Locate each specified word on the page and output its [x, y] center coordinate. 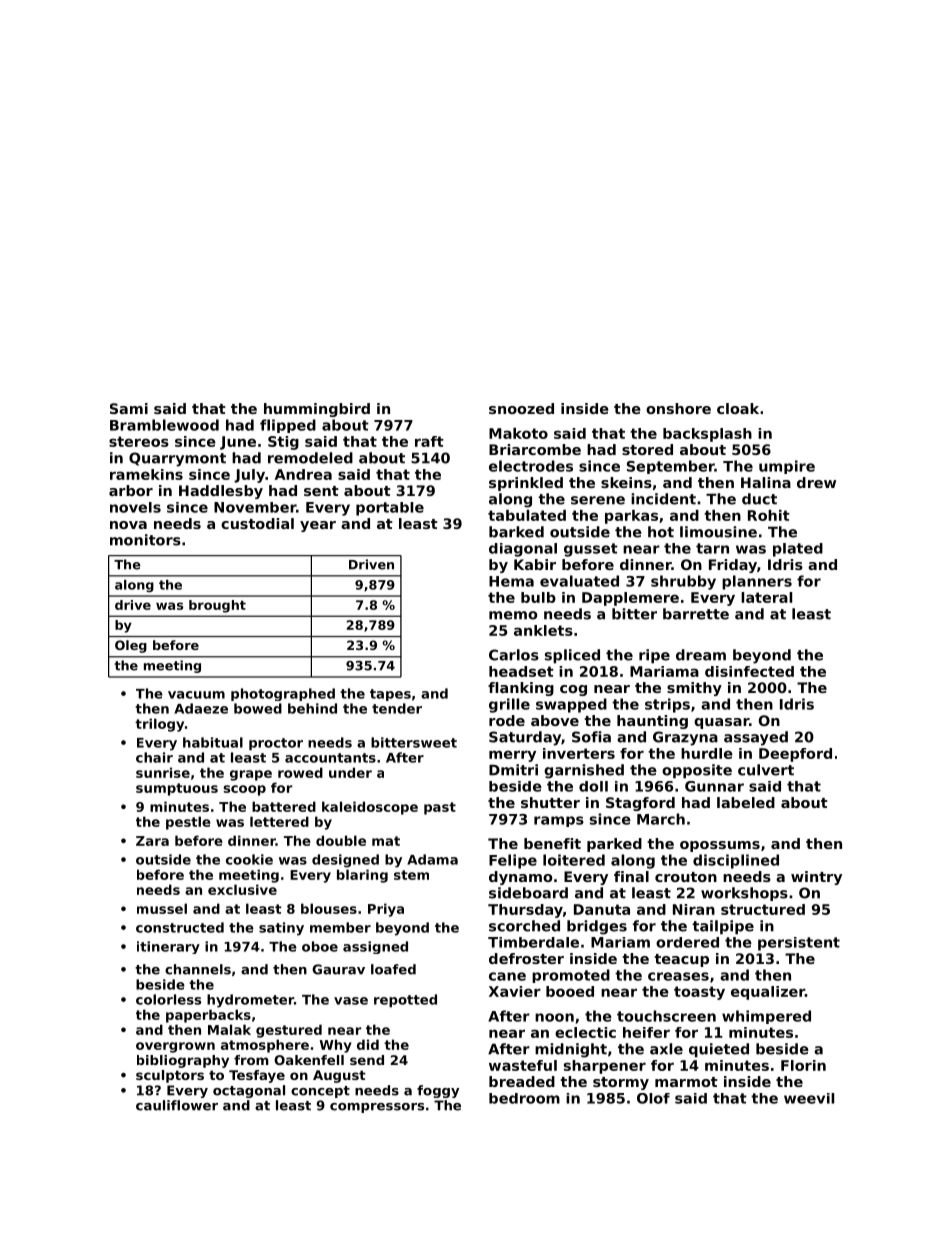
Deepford [795, 755]
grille [509, 705]
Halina [766, 482]
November [255, 507]
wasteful [523, 1065]
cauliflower [177, 1105]
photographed [283, 694]
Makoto [518, 433]
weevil [809, 1098]
